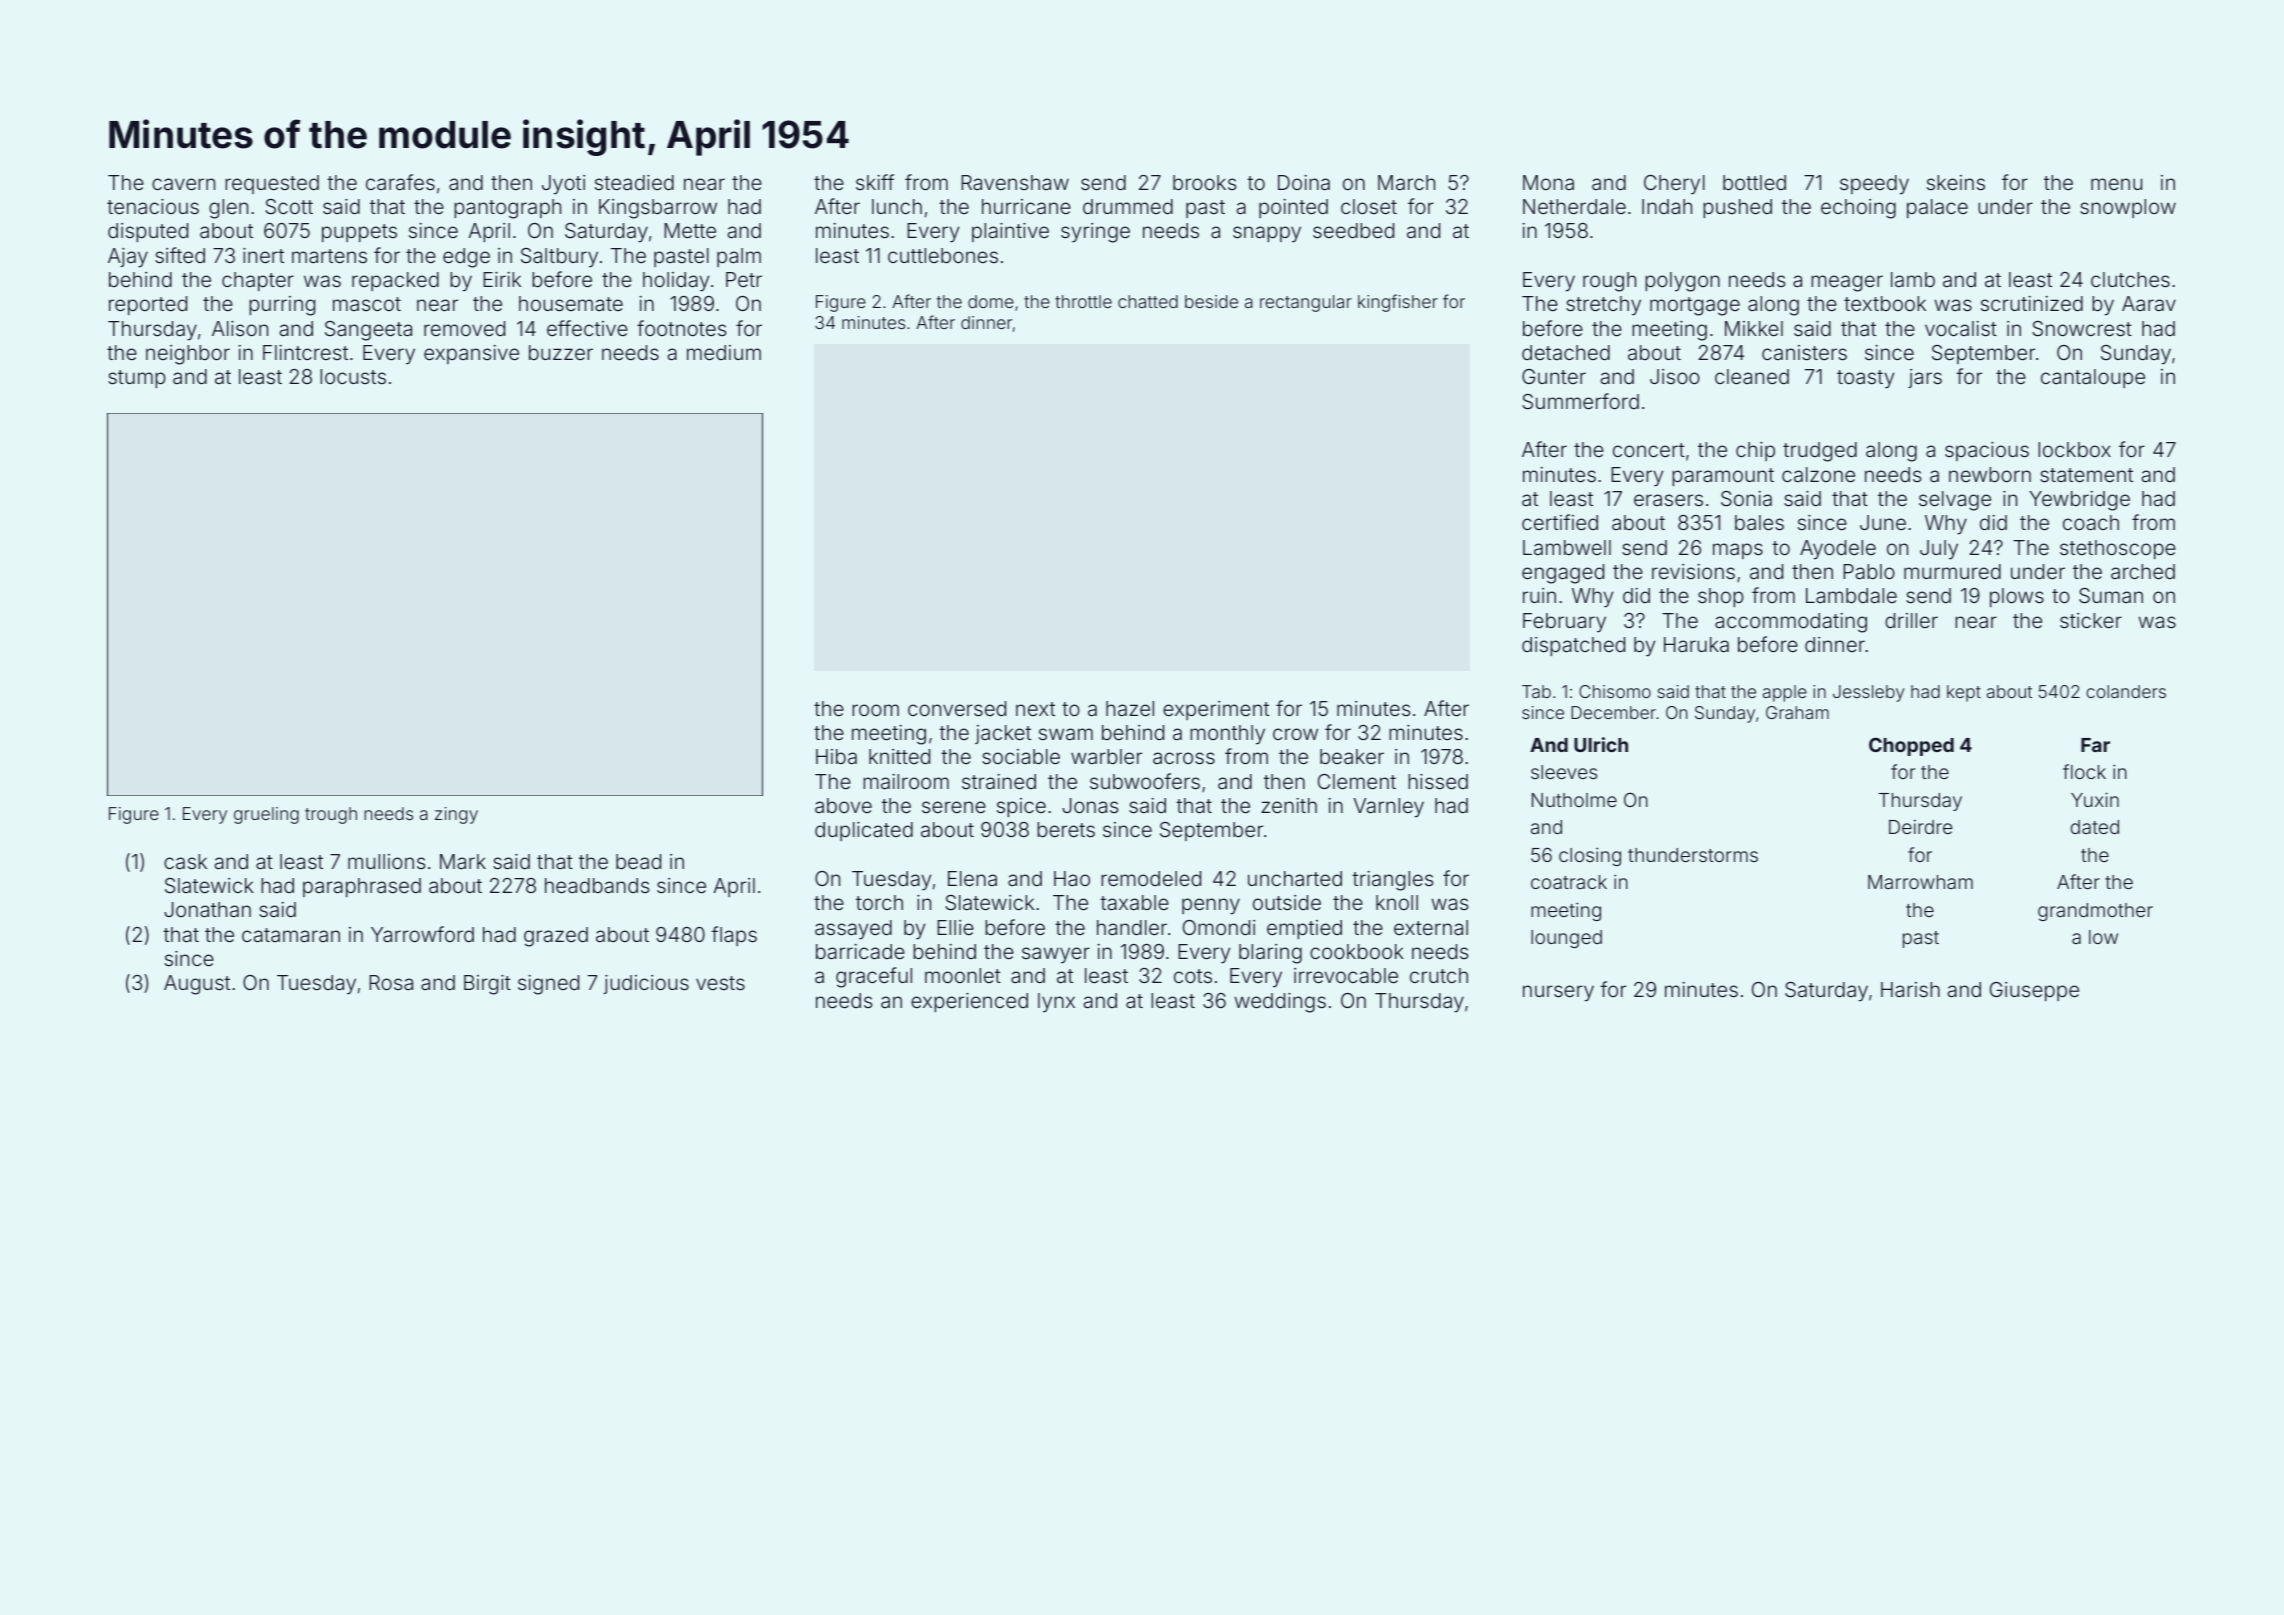 The image size is (2284, 1615). Describe the element at coordinates (957, 708) in the document. I see `conversed` at that location.
